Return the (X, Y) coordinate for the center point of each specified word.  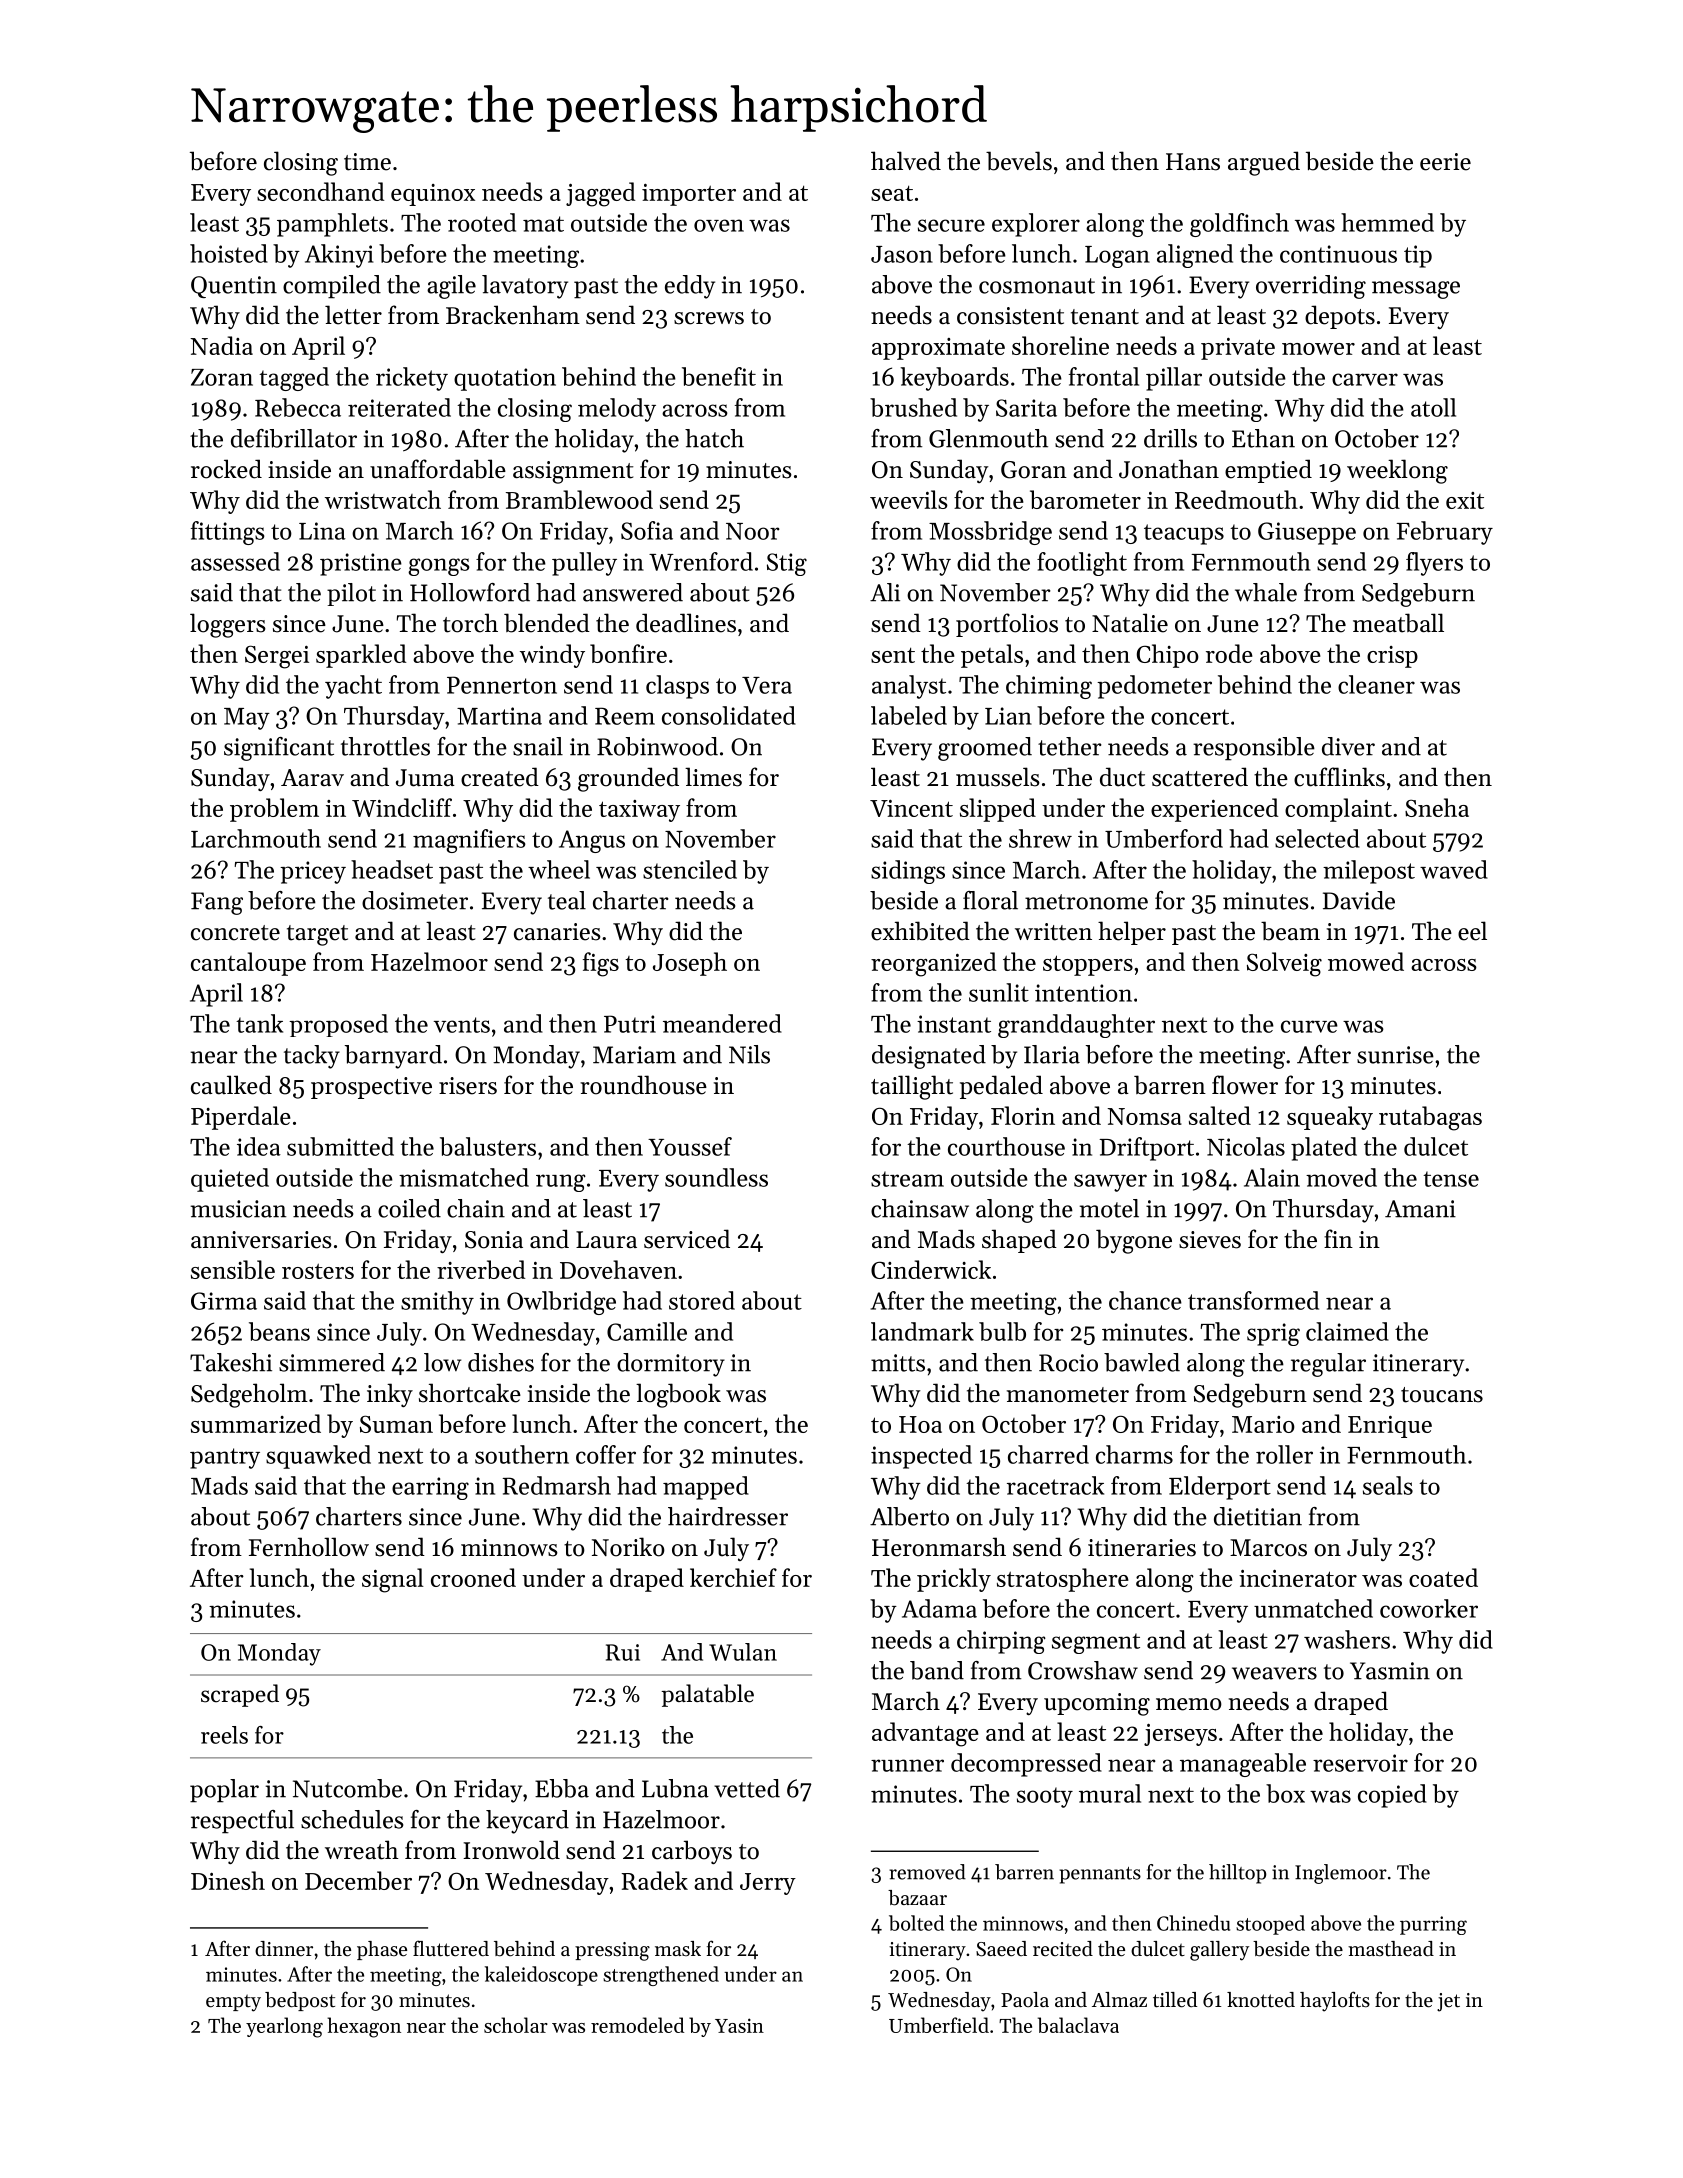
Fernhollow (309, 1547)
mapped (706, 1488)
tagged (294, 379)
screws (709, 318)
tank (259, 1023)
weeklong (1397, 471)
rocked (226, 469)
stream (907, 1179)
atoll (1433, 407)
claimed (1347, 1331)
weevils (909, 499)
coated (1443, 1577)
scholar (516, 2025)
